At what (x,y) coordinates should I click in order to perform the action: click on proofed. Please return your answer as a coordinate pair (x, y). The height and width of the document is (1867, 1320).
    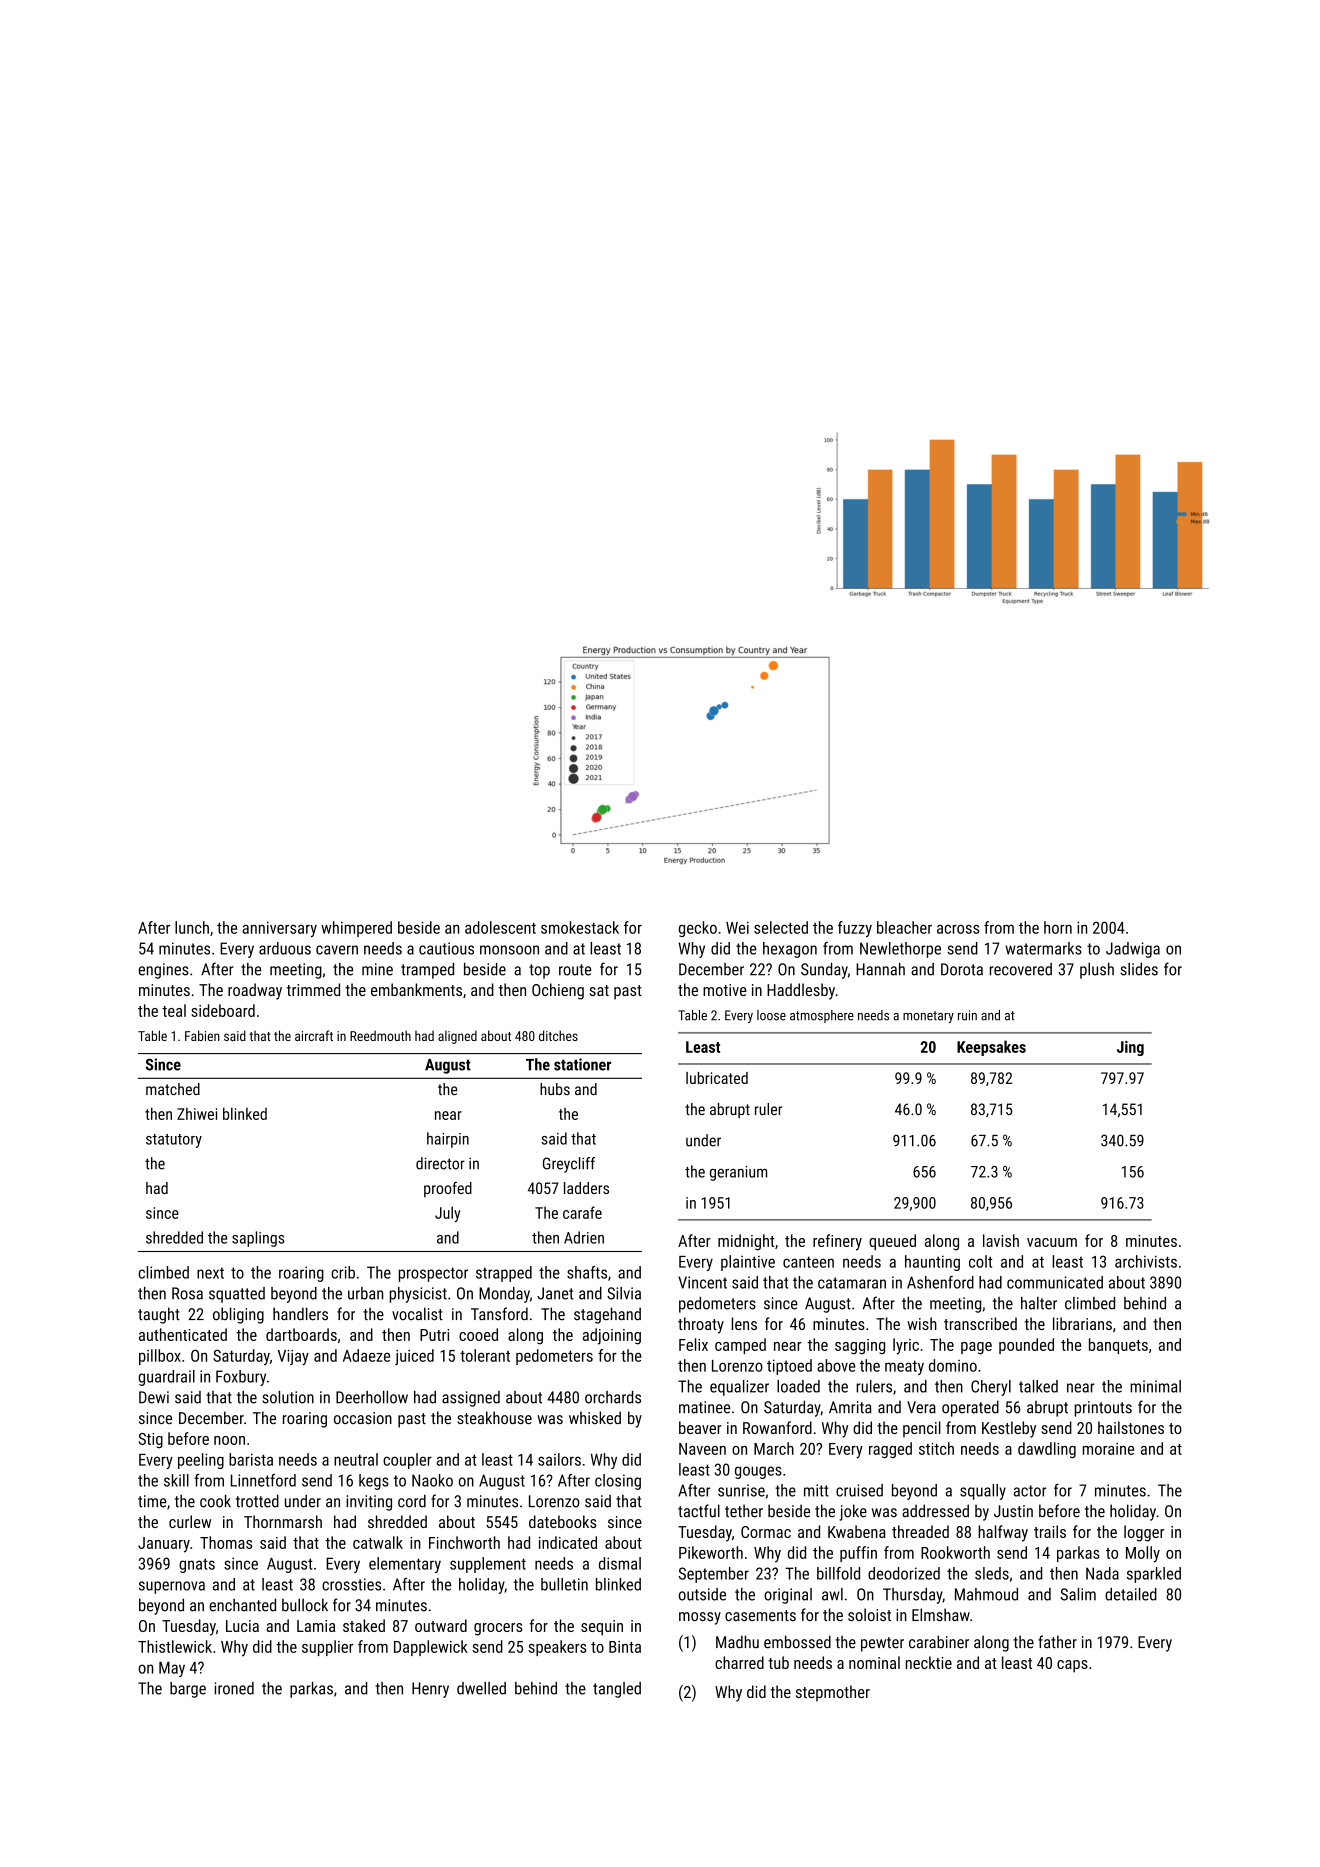
    Looking at the image, I should click on (448, 1189).
